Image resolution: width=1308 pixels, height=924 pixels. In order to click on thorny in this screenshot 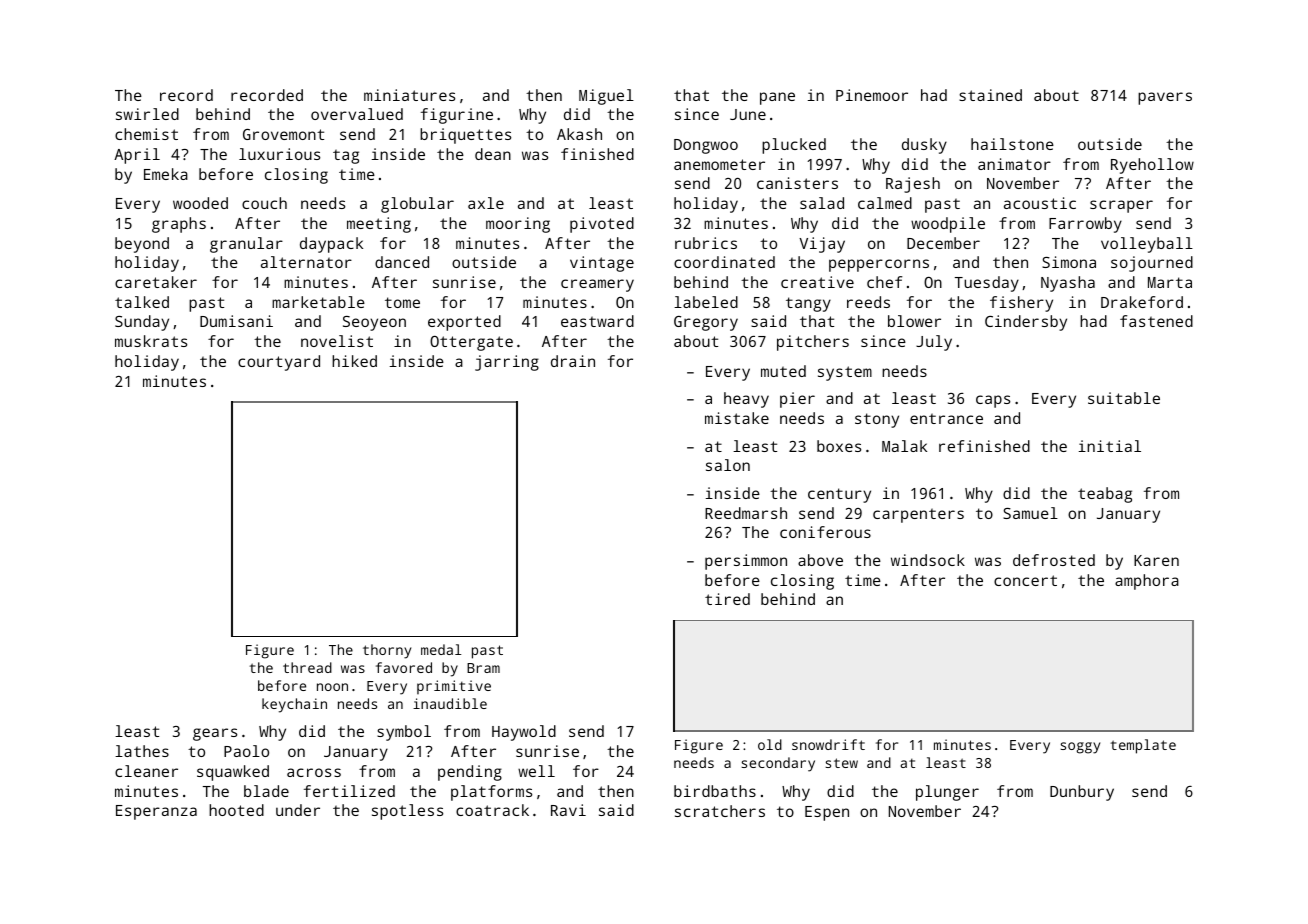, I will do `click(387, 651)`.
